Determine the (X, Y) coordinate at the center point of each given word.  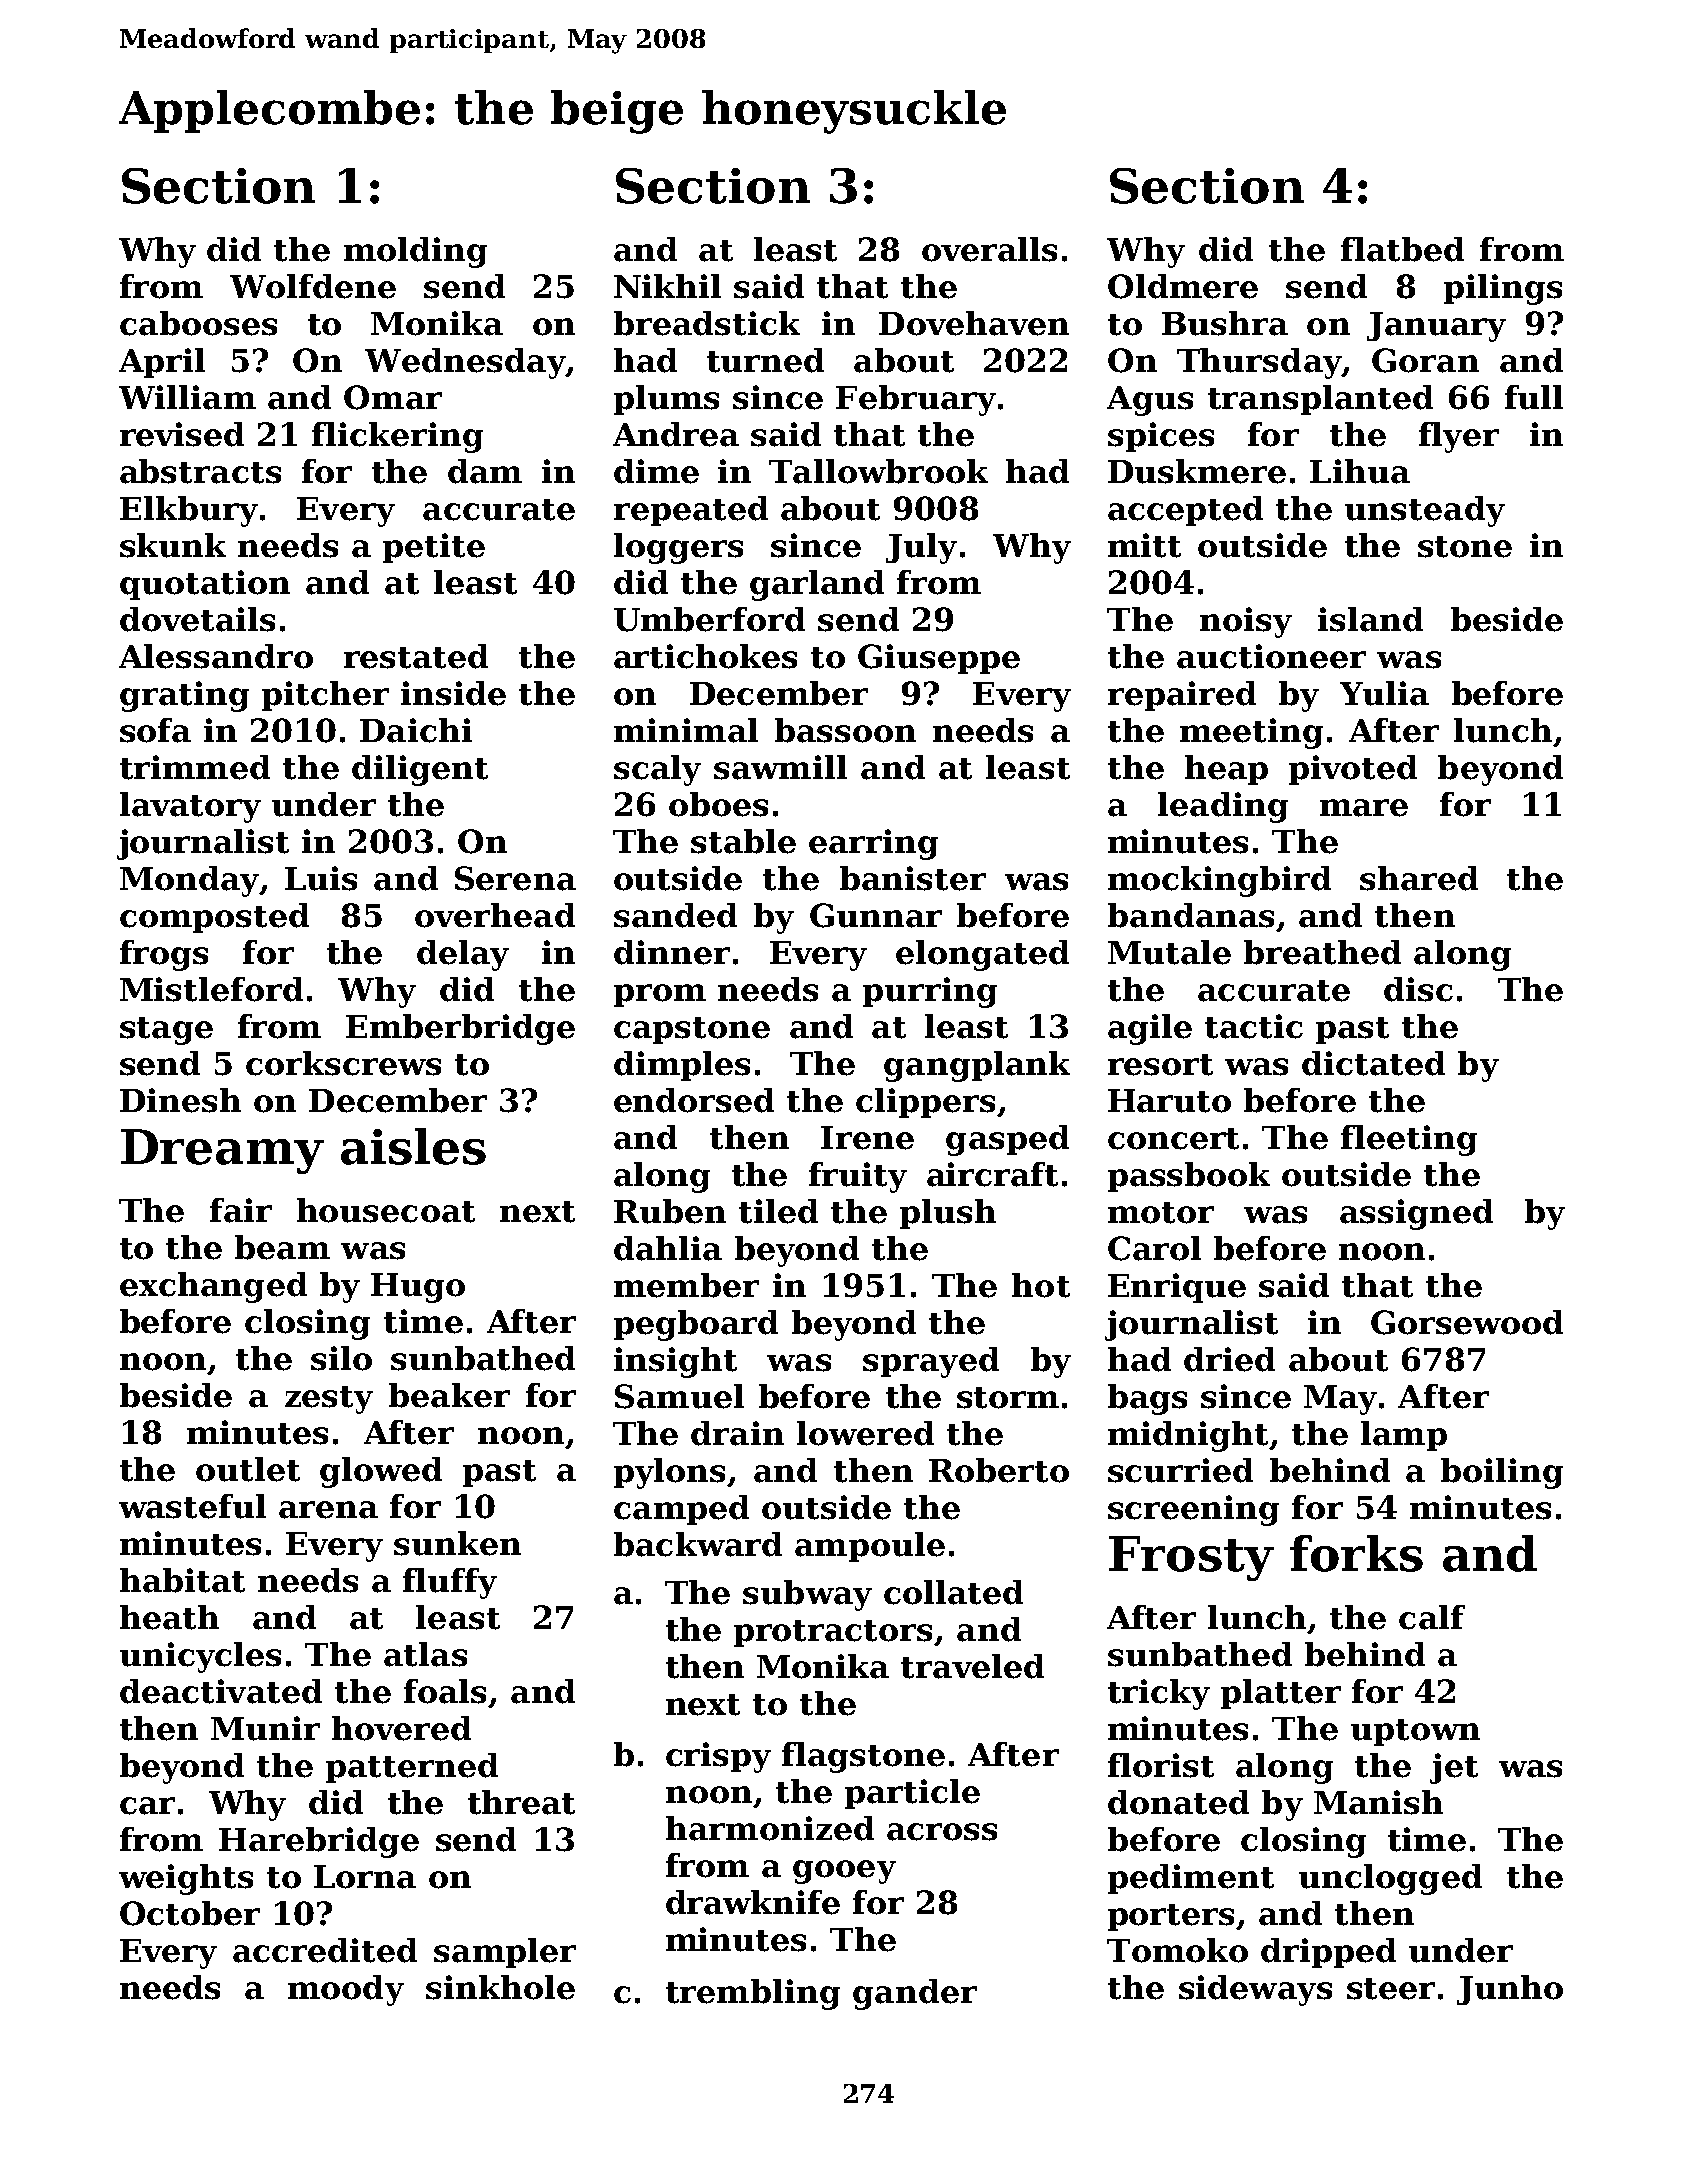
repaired (1182, 696)
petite (434, 548)
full (1534, 397)
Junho (1510, 1990)
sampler (505, 1953)
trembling (753, 1994)
